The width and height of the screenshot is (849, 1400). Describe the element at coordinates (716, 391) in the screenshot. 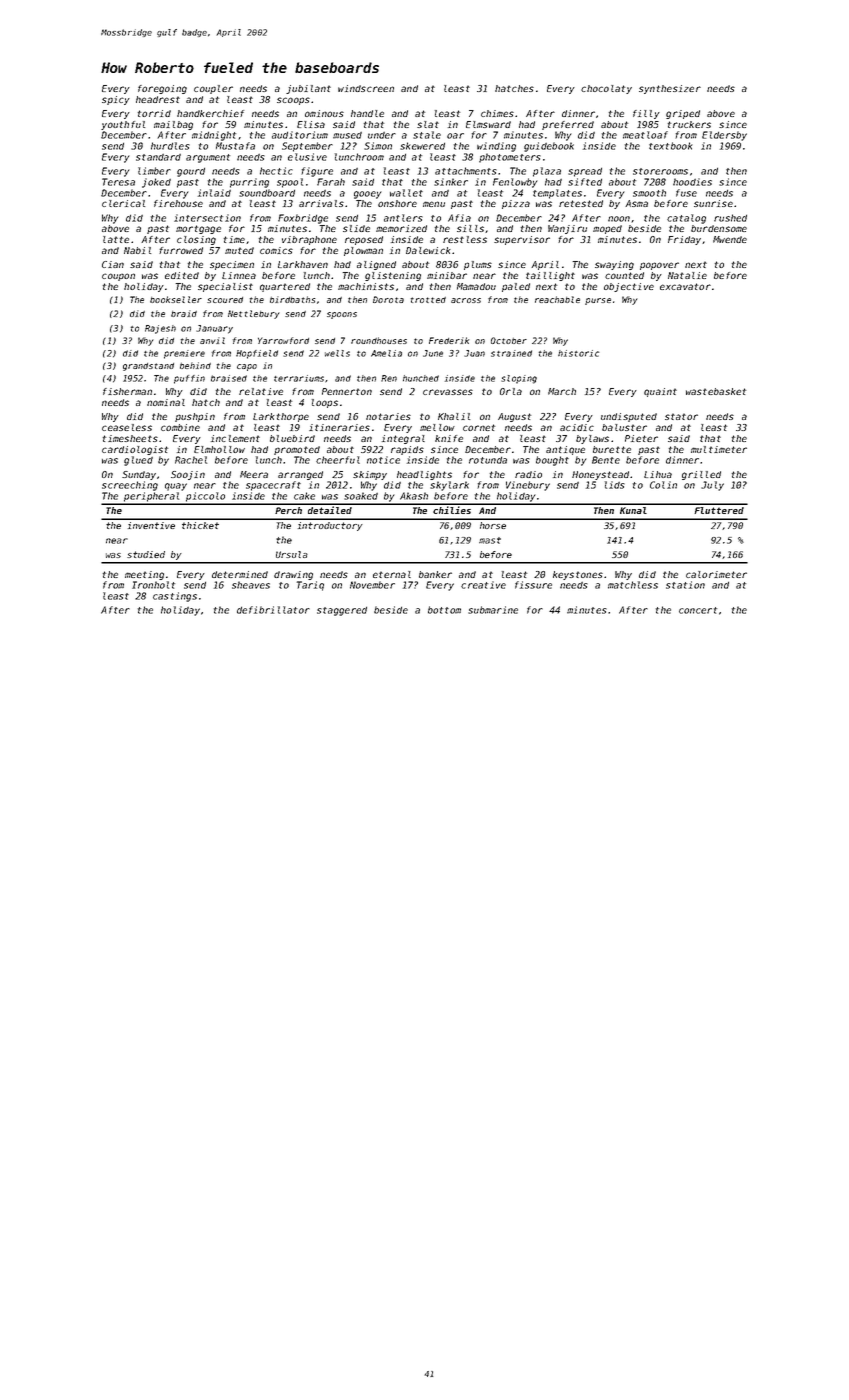

I see `wastebasket` at that location.
